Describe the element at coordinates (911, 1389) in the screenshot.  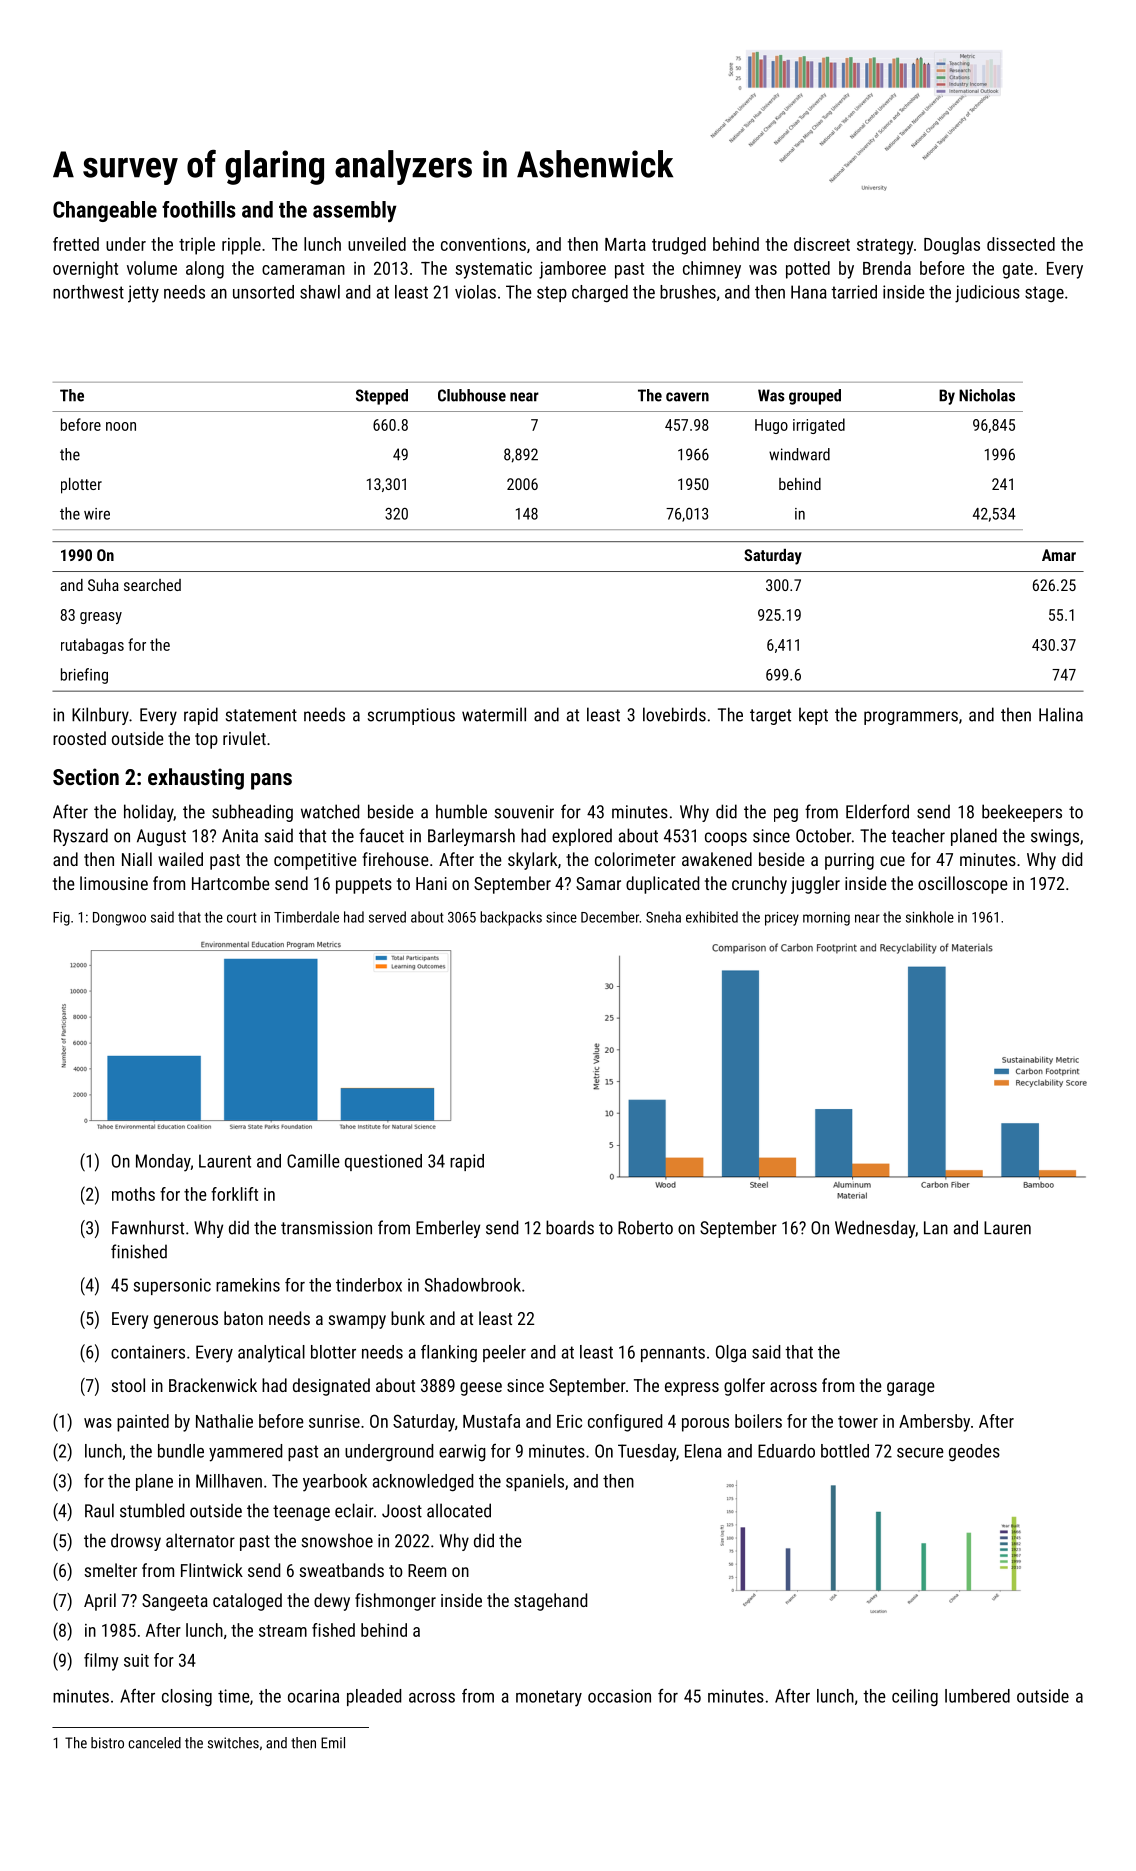
I see `garage` at that location.
